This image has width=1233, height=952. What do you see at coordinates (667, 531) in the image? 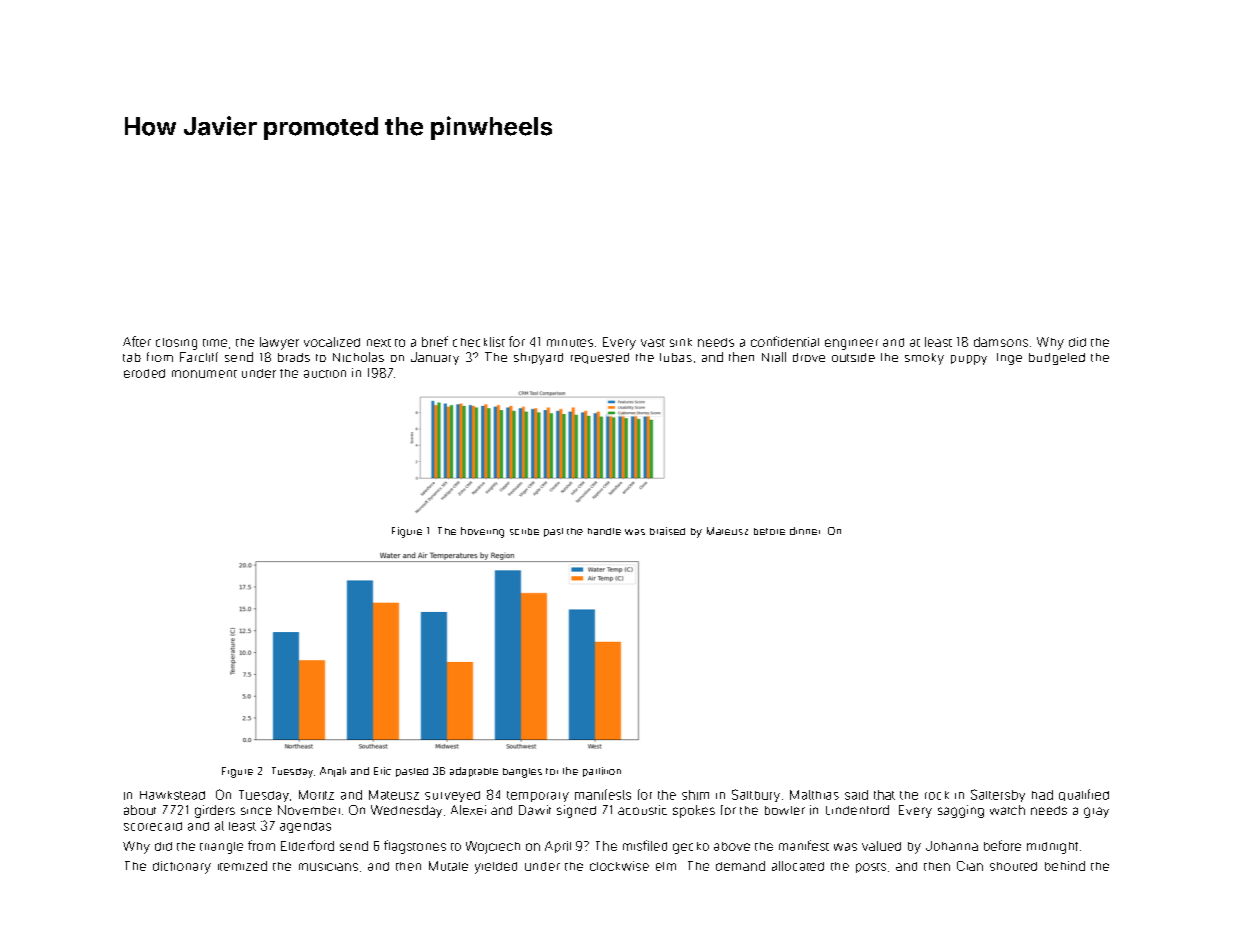
I see `braised` at bounding box center [667, 531].
